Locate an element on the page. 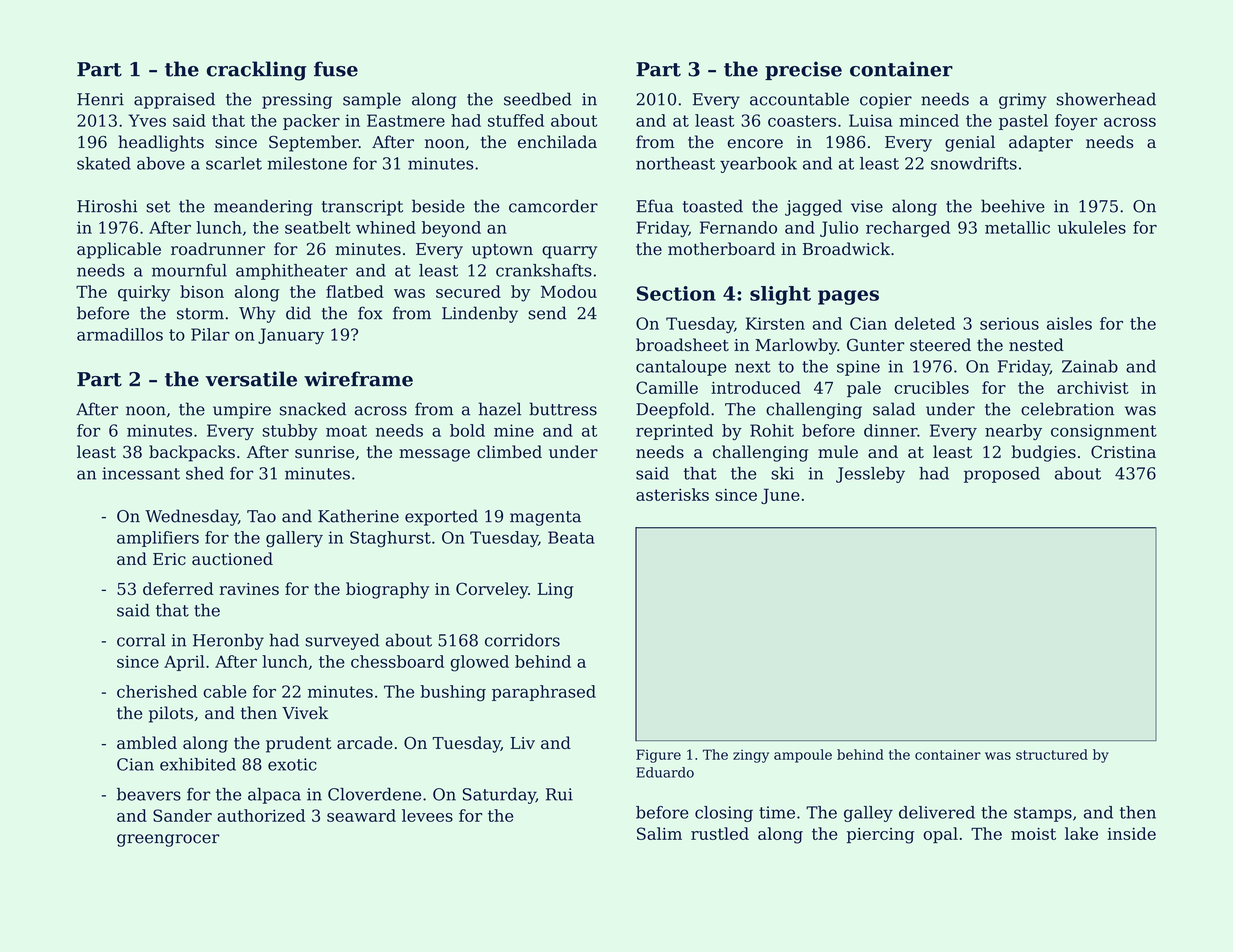 This page has height=952, width=1233. appraised is located at coordinates (174, 100).
